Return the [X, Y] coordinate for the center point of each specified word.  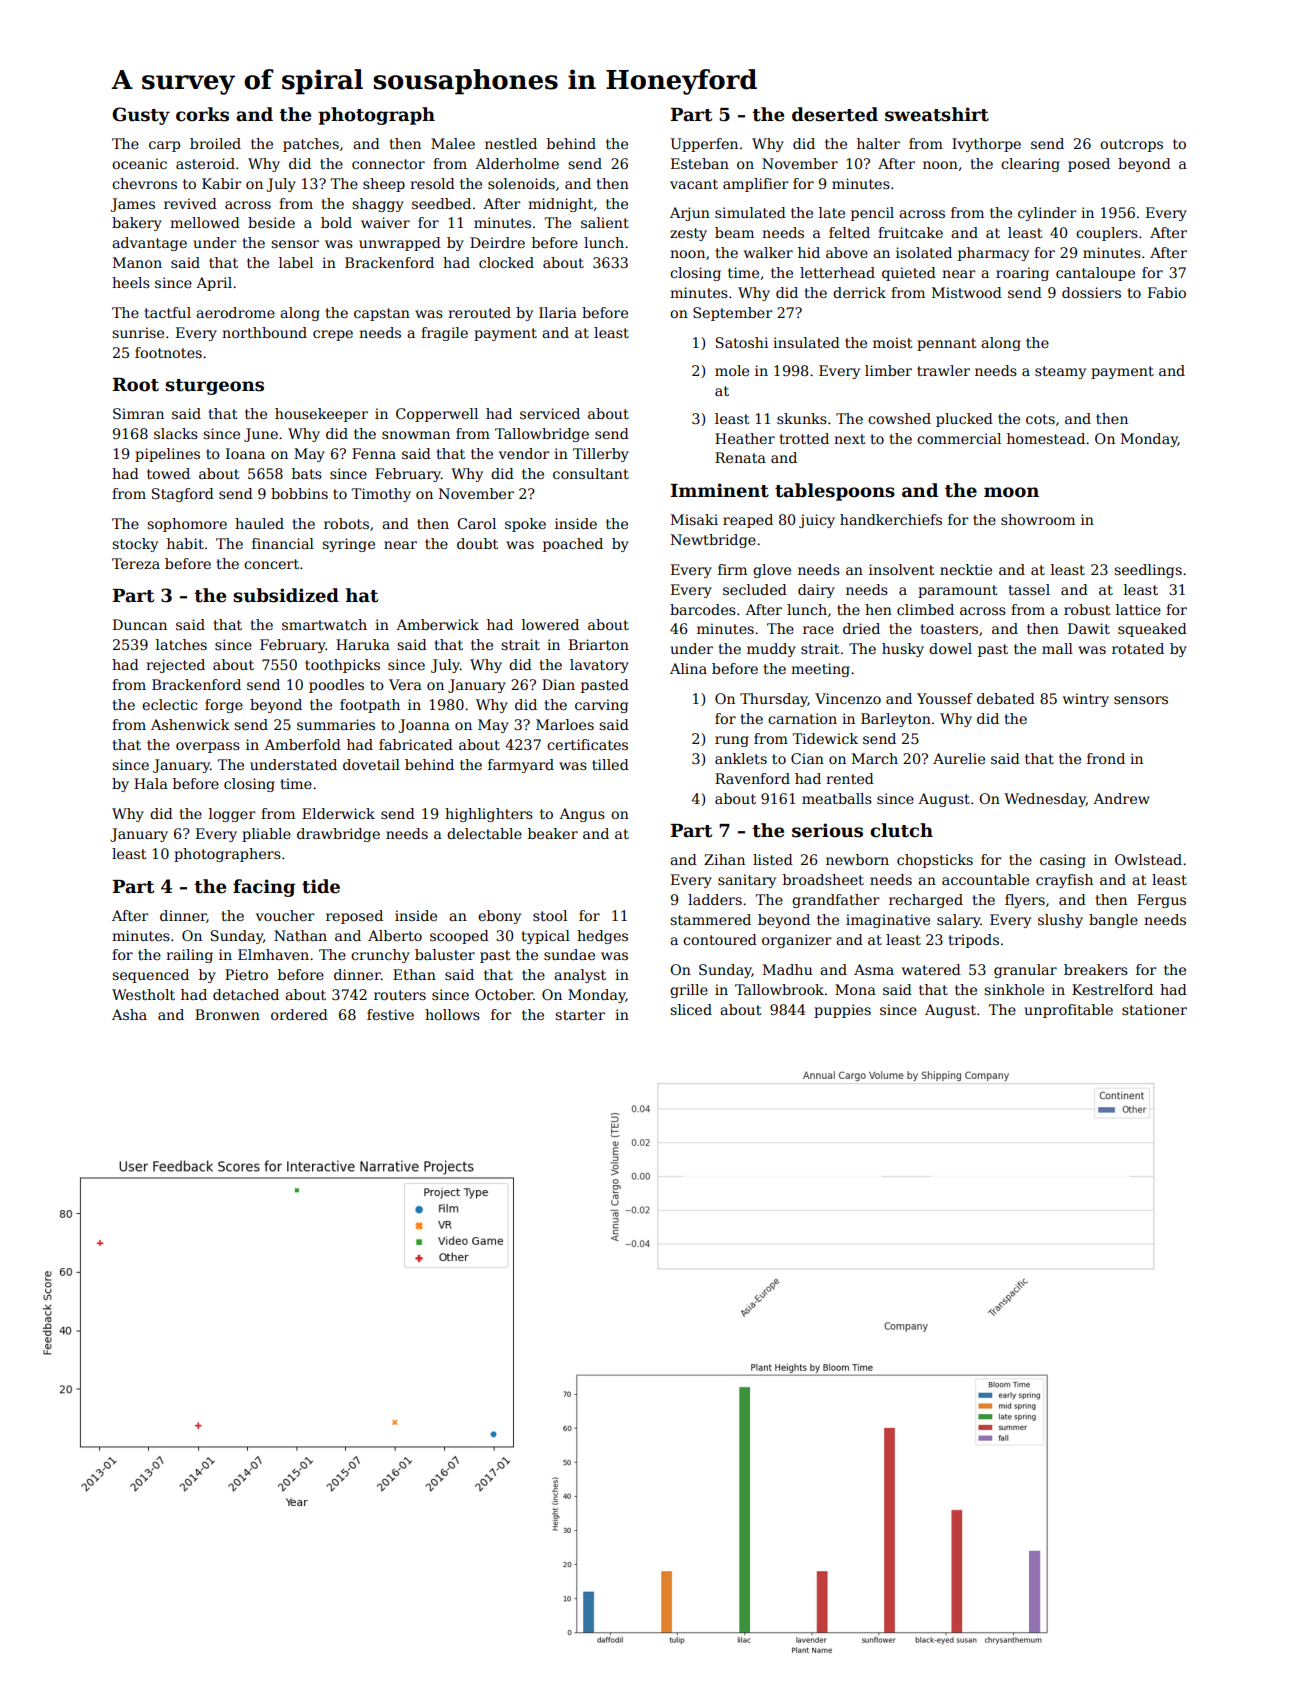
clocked [506, 262]
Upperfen [704, 145]
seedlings [1148, 571]
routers [400, 995]
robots [346, 523]
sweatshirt [937, 114]
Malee [453, 143]
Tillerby [601, 455]
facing [264, 888]
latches [181, 644]
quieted [909, 274]
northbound [264, 332]
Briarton [599, 644]
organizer [797, 941]
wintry [1086, 700]
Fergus [1161, 901]
